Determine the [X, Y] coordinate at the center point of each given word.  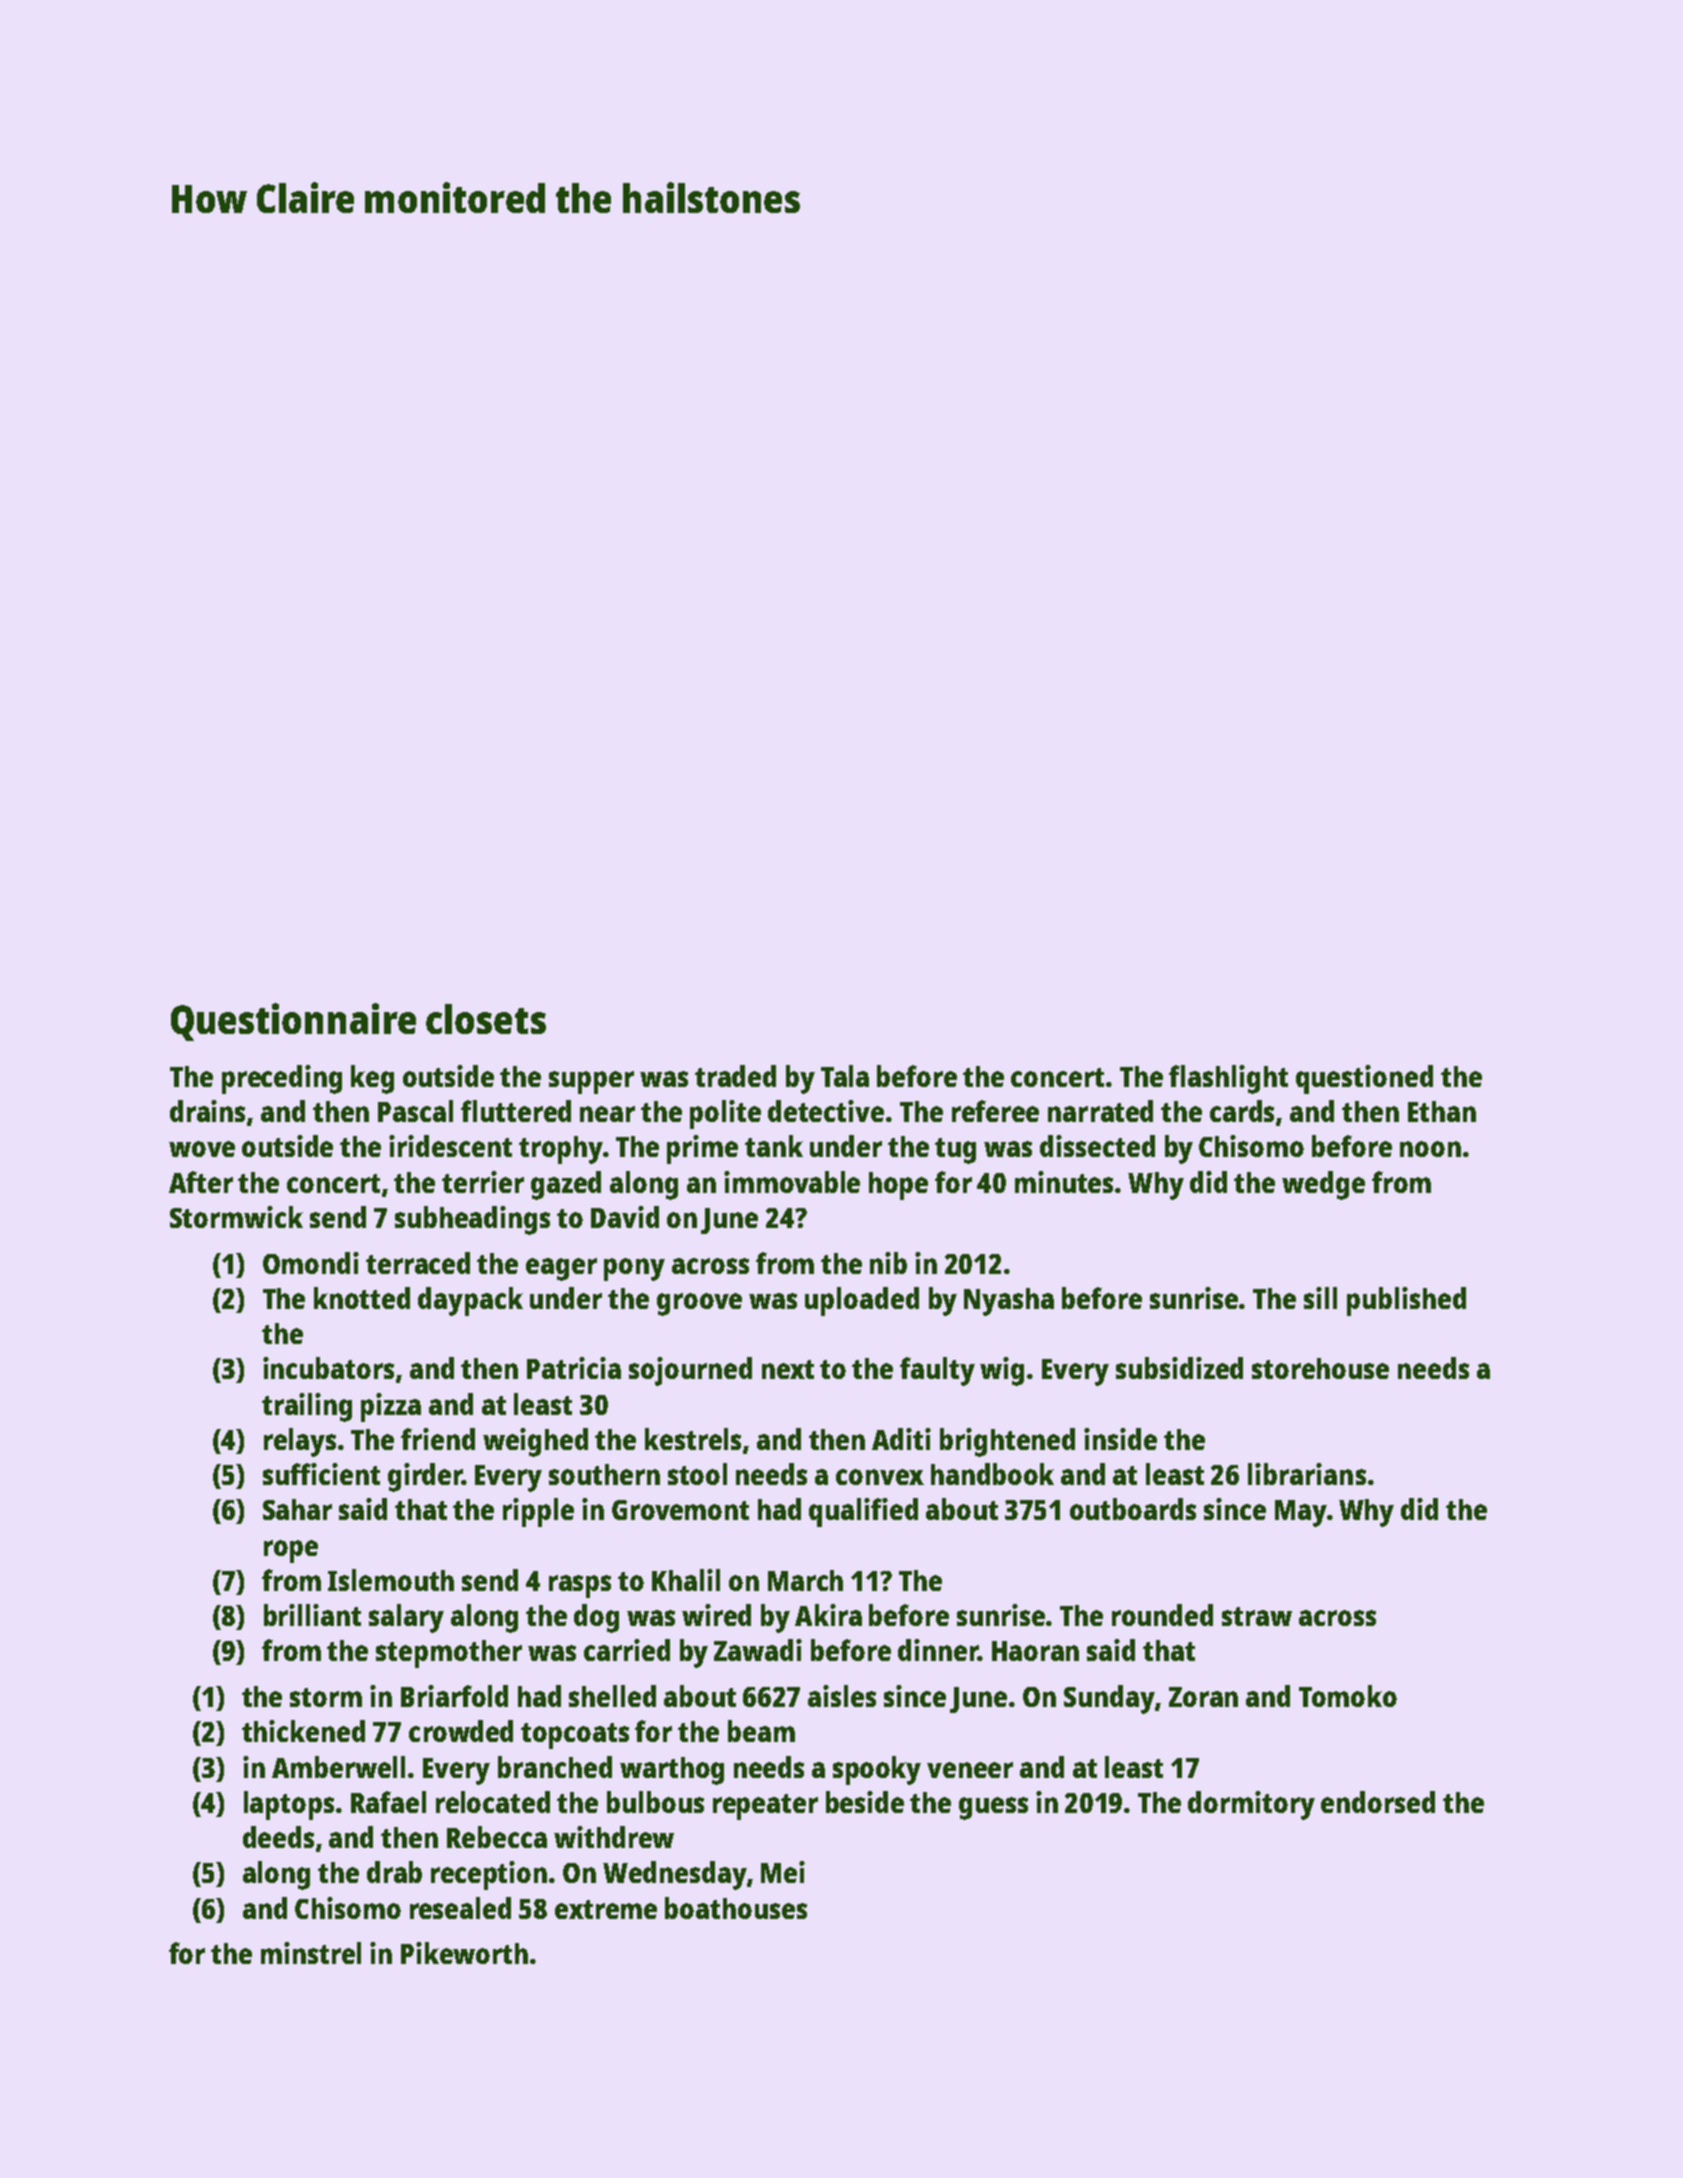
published [1406, 1301]
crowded [461, 1731]
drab [394, 1872]
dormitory [1251, 1805]
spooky [877, 1770]
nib [888, 1263]
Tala [845, 1076]
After [201, 1182]
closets [486, 1019]
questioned [1364, 1079]
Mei [783, 1872]
